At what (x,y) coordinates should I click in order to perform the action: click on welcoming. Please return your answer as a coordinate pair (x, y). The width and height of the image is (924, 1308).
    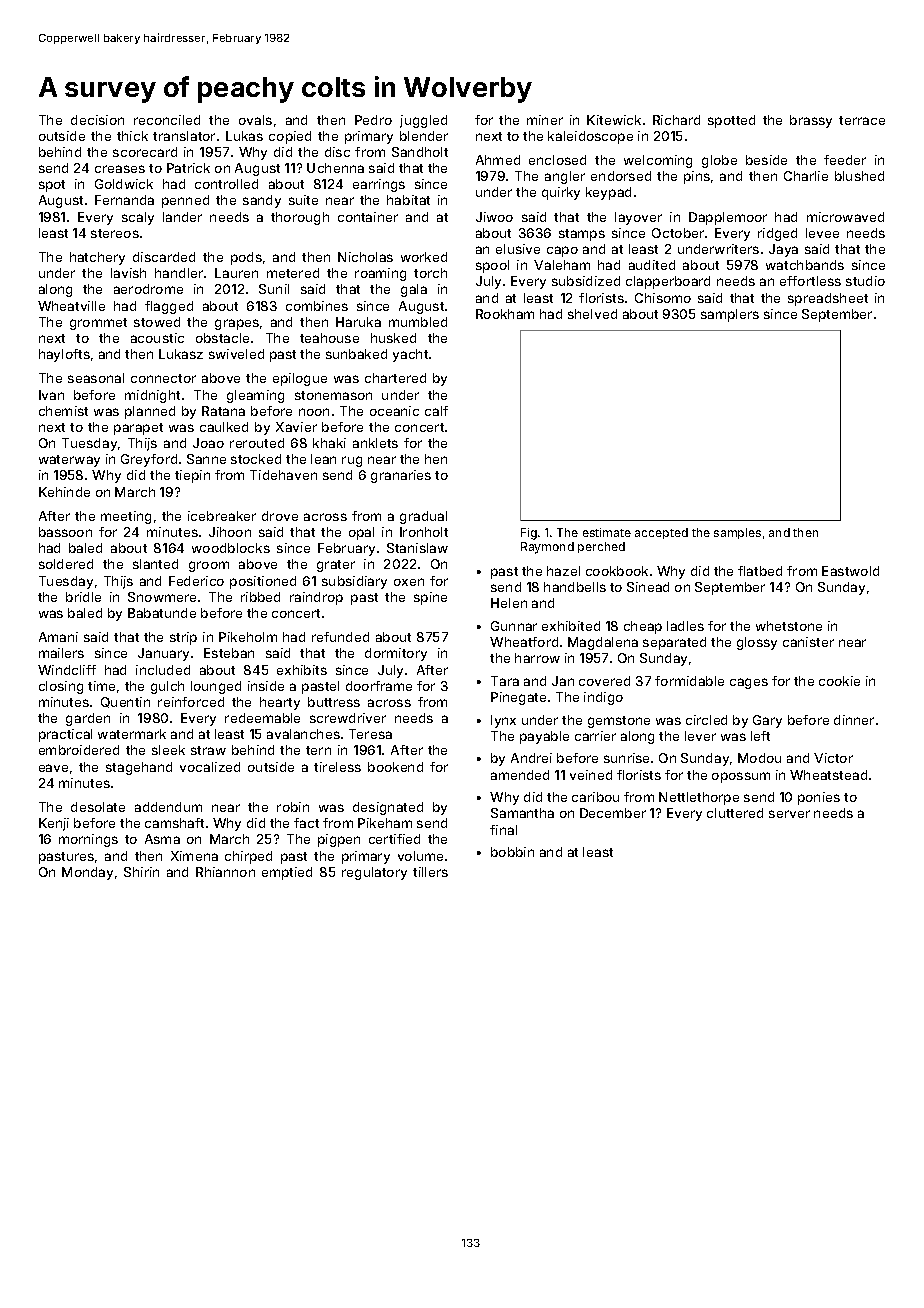
    Looking at the image, I should click on (658, 161).
